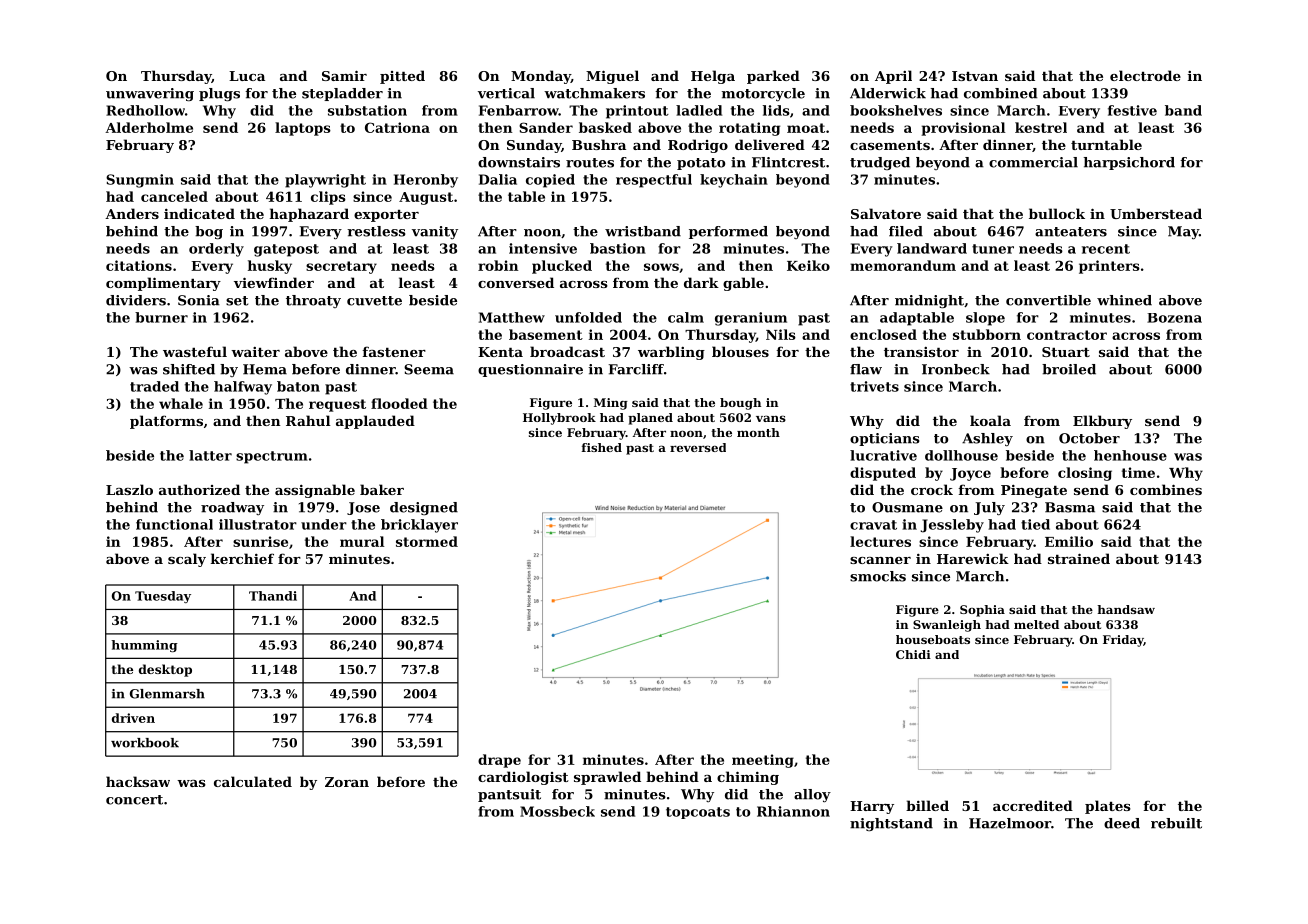 The height and width of the document is (924, 1308). I want to click on applauded, so click(375, 422).
